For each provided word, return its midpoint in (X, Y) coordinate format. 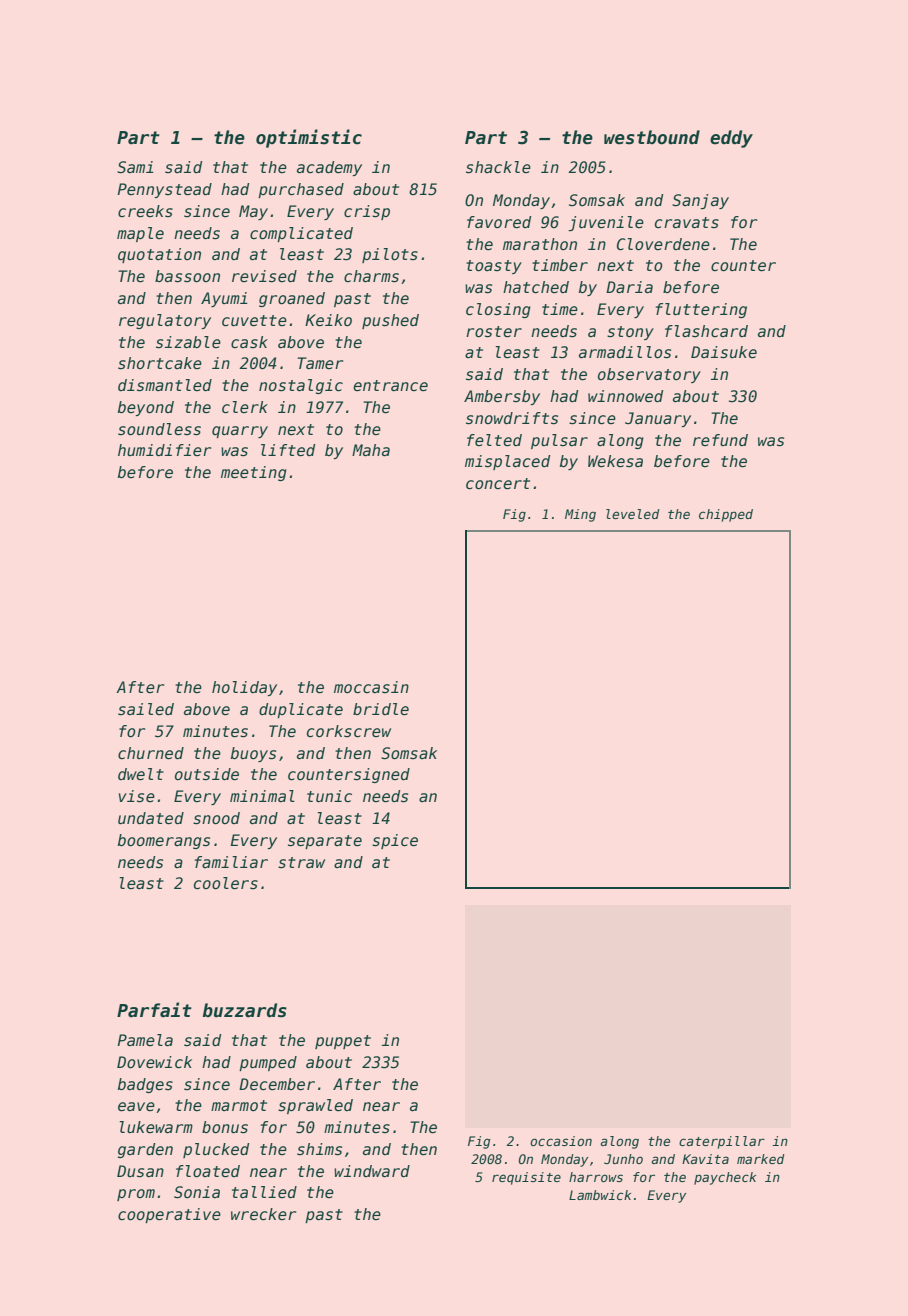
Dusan (140, 1171)
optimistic (309, 138)
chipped (726, 515)
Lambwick (600, 1195)
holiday (244, 688)
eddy (731, 139)
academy (329, 168)
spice (395, 841)
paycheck (725, 1178)
